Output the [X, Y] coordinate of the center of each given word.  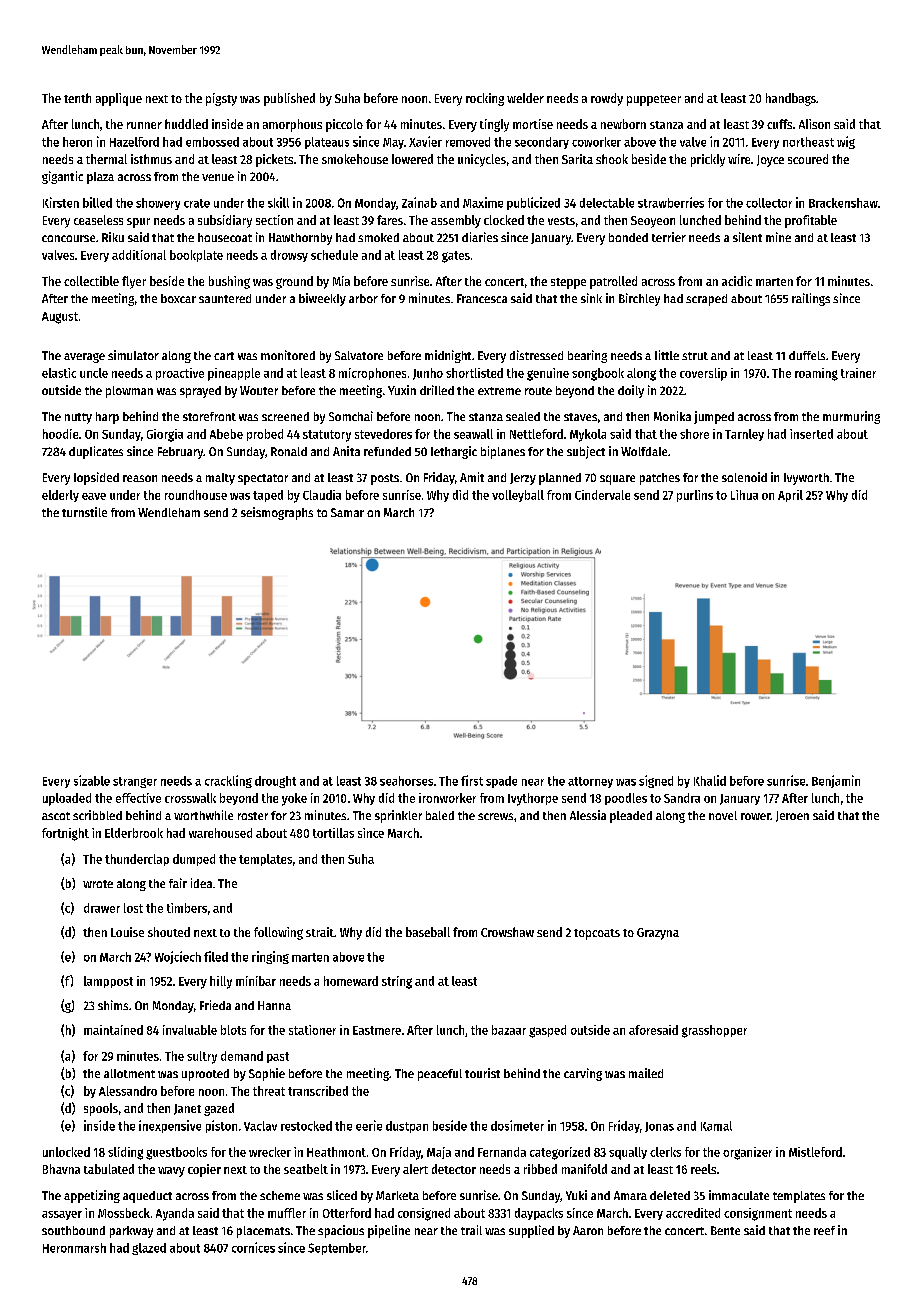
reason [140, 478]
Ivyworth [806, 479]
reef [824, 1230]
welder [525, 98]
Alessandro [128, 1091]
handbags [791, 99]
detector [454, 1169]
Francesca [482, 298]
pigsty [221, 99]
